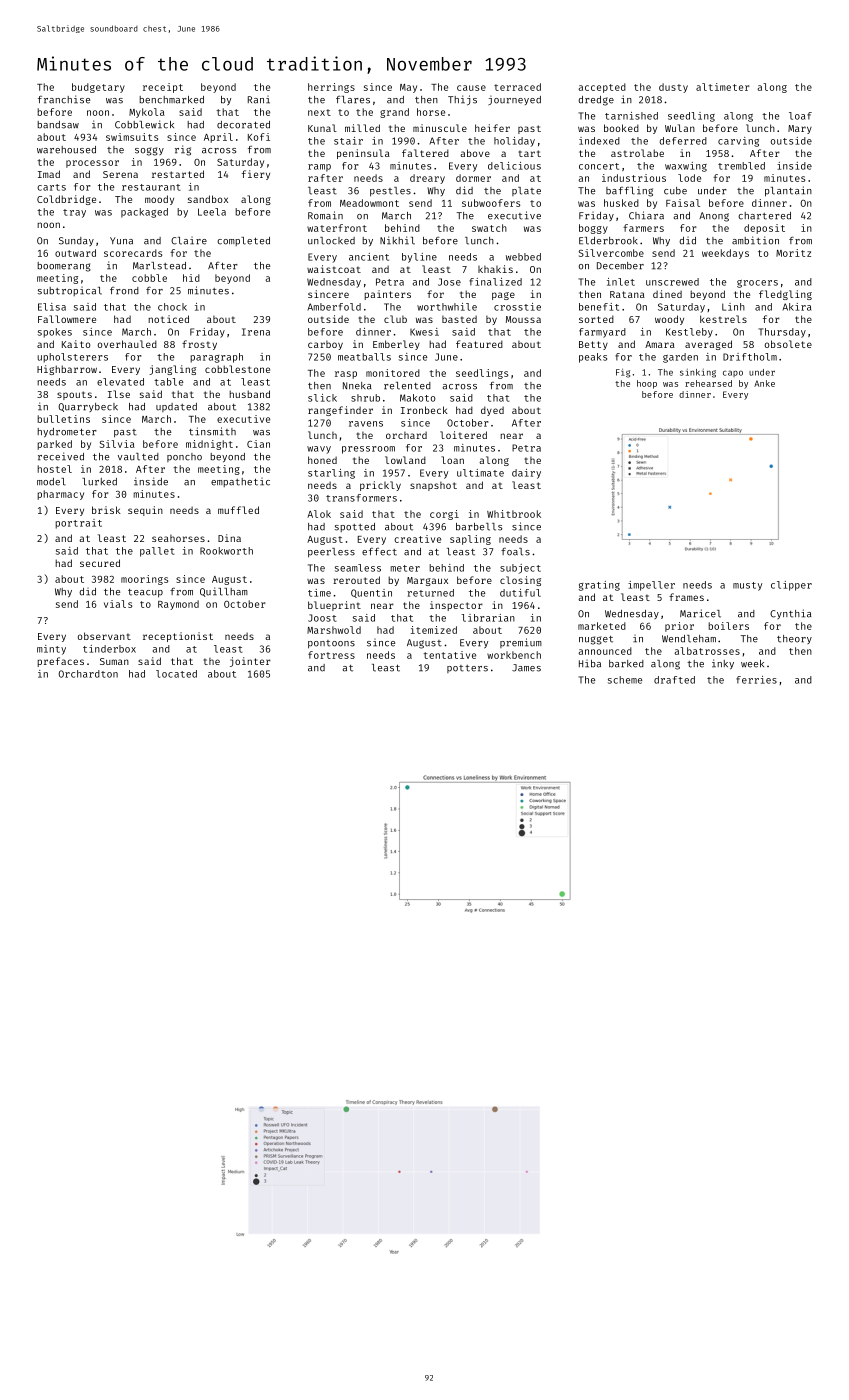 The image size is (849, 1400). I want to click on budgetary, so click(98, 88).
